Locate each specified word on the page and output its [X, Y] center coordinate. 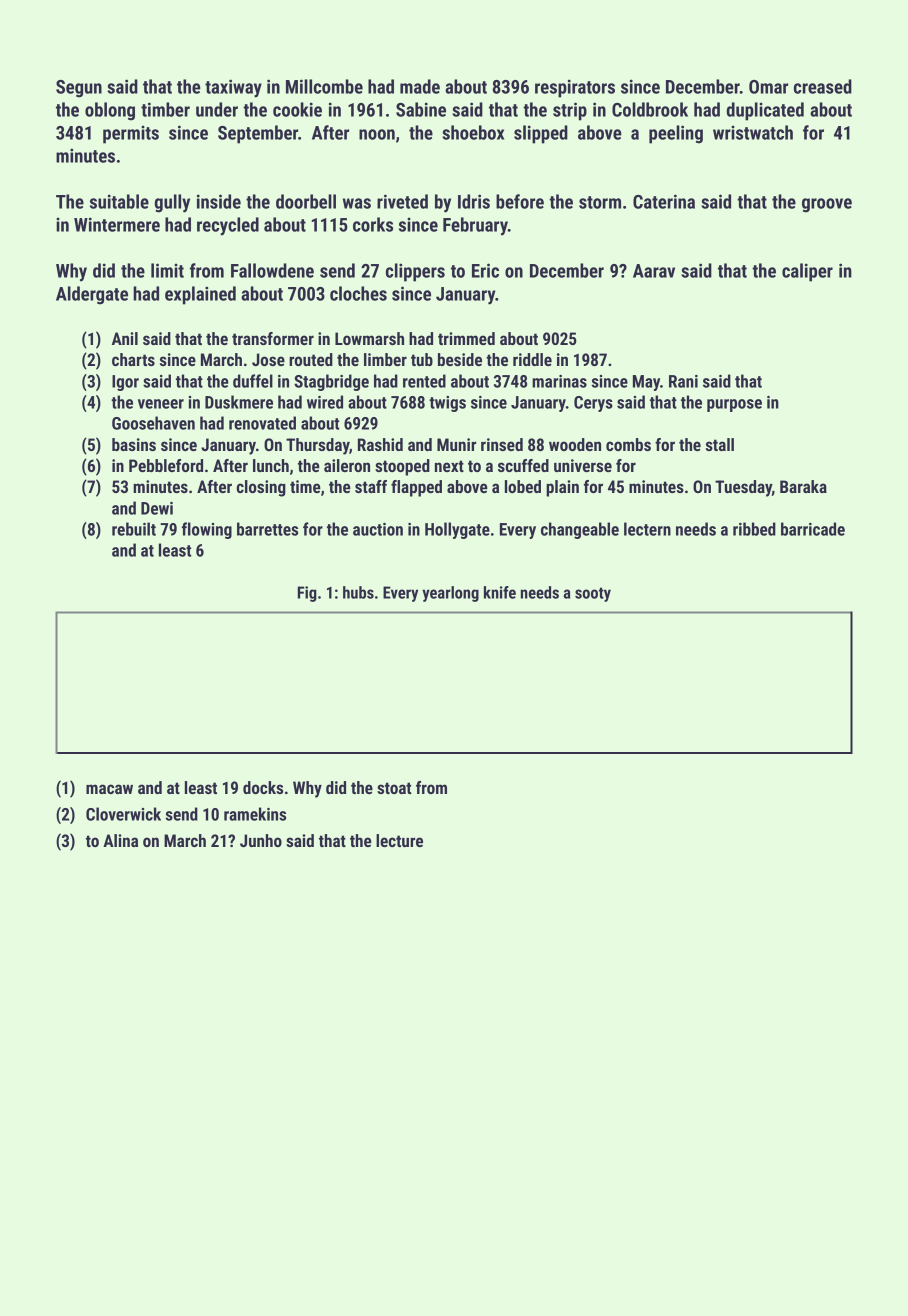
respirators [575, 88]
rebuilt [134, 529]
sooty [593, 594]
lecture [399, 840]
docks [263, 787]
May [646, 383]
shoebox [473, 132]
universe [583, 465]
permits [131, 135]
